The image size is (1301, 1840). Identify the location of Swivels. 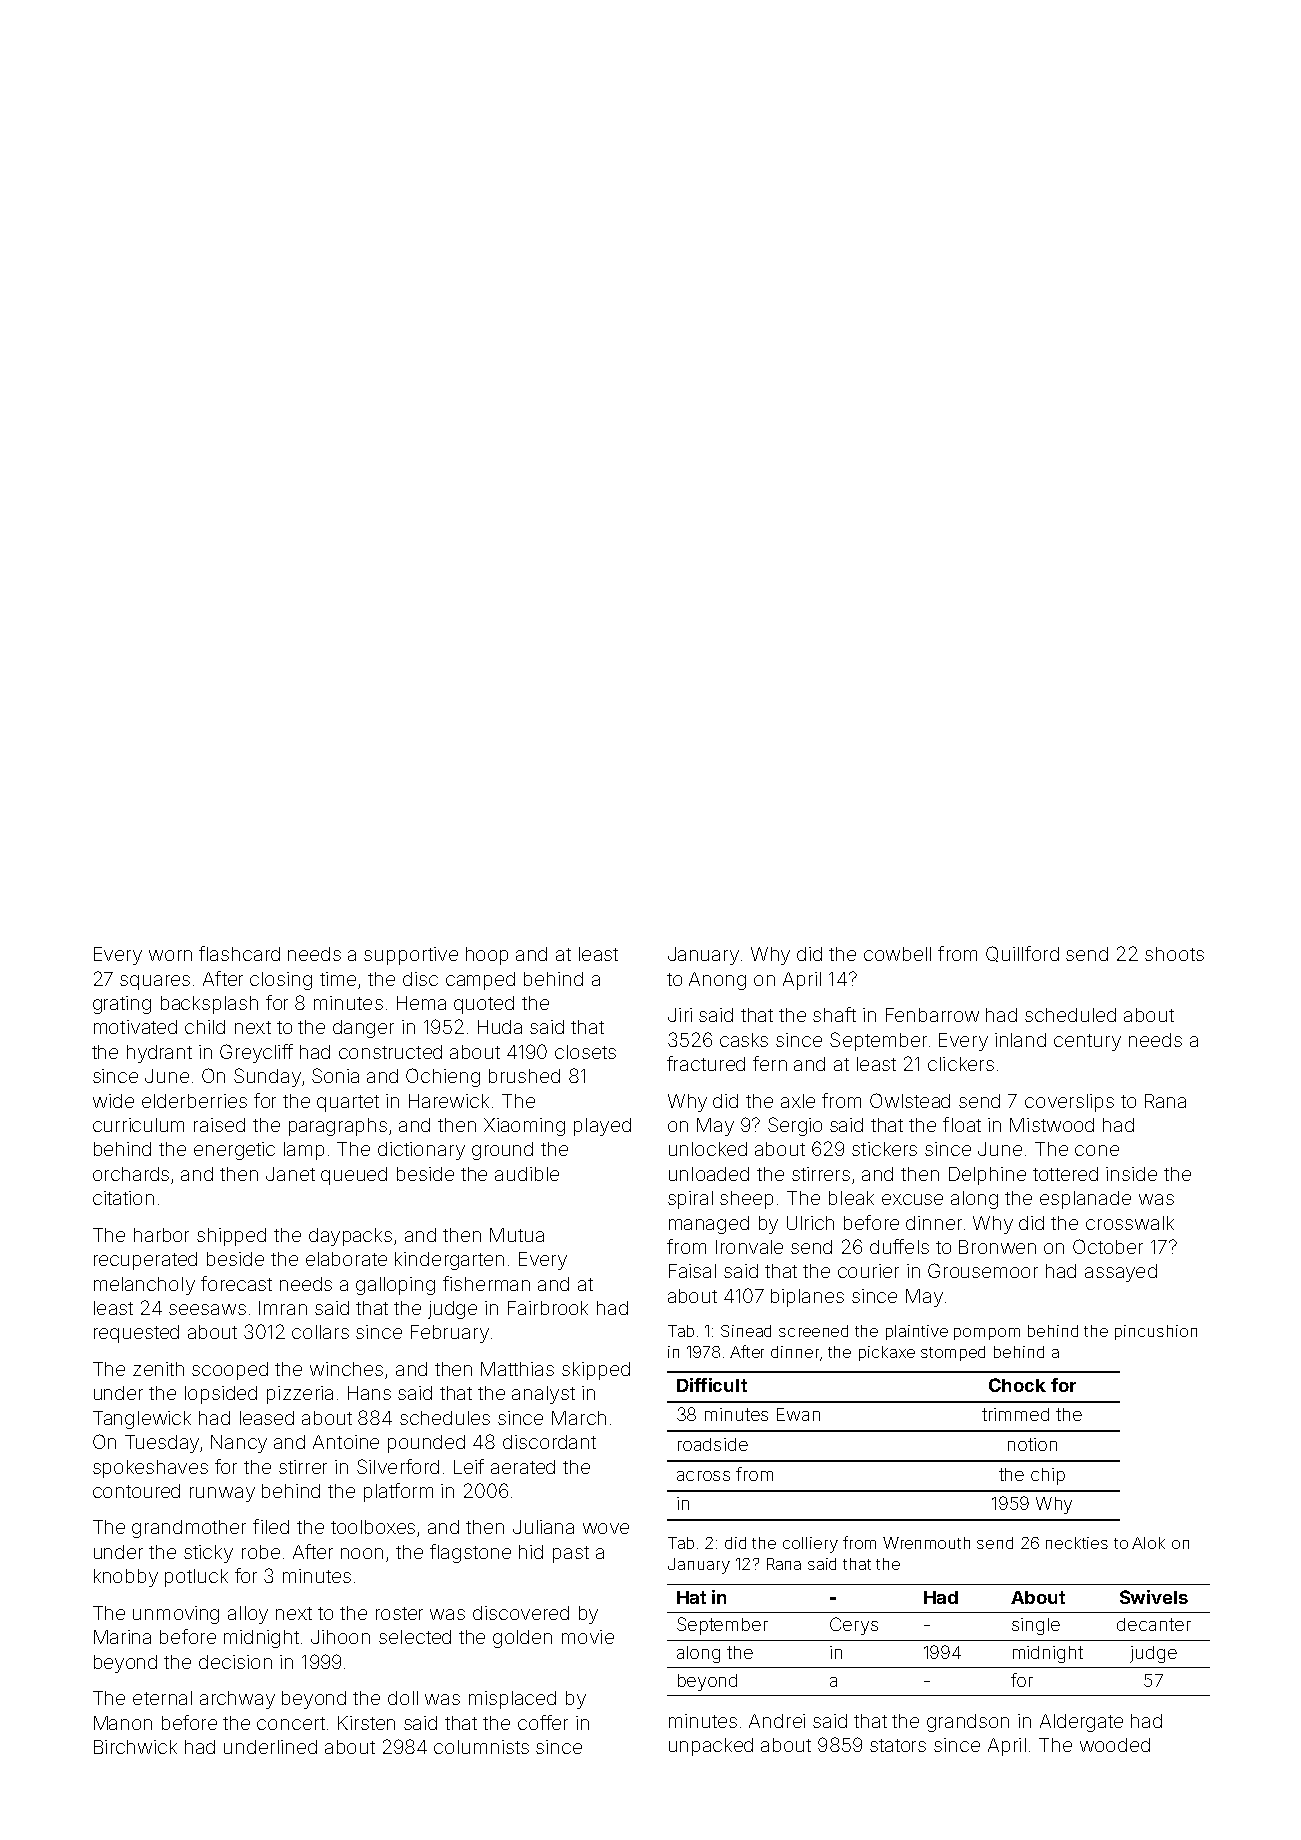
(1154, 1597).
